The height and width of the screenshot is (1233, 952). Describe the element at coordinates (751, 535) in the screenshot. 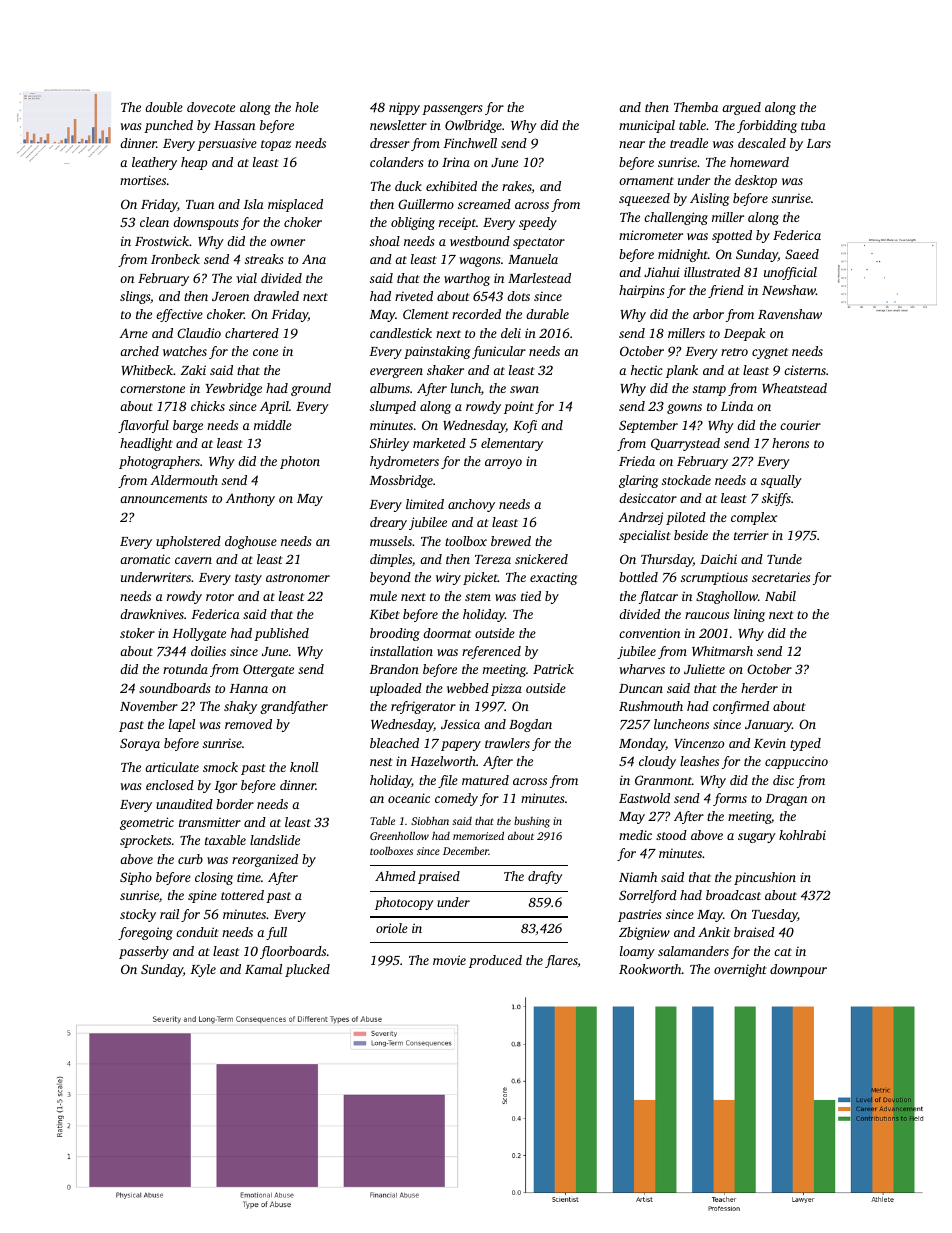

I see `terrier` at that location.
